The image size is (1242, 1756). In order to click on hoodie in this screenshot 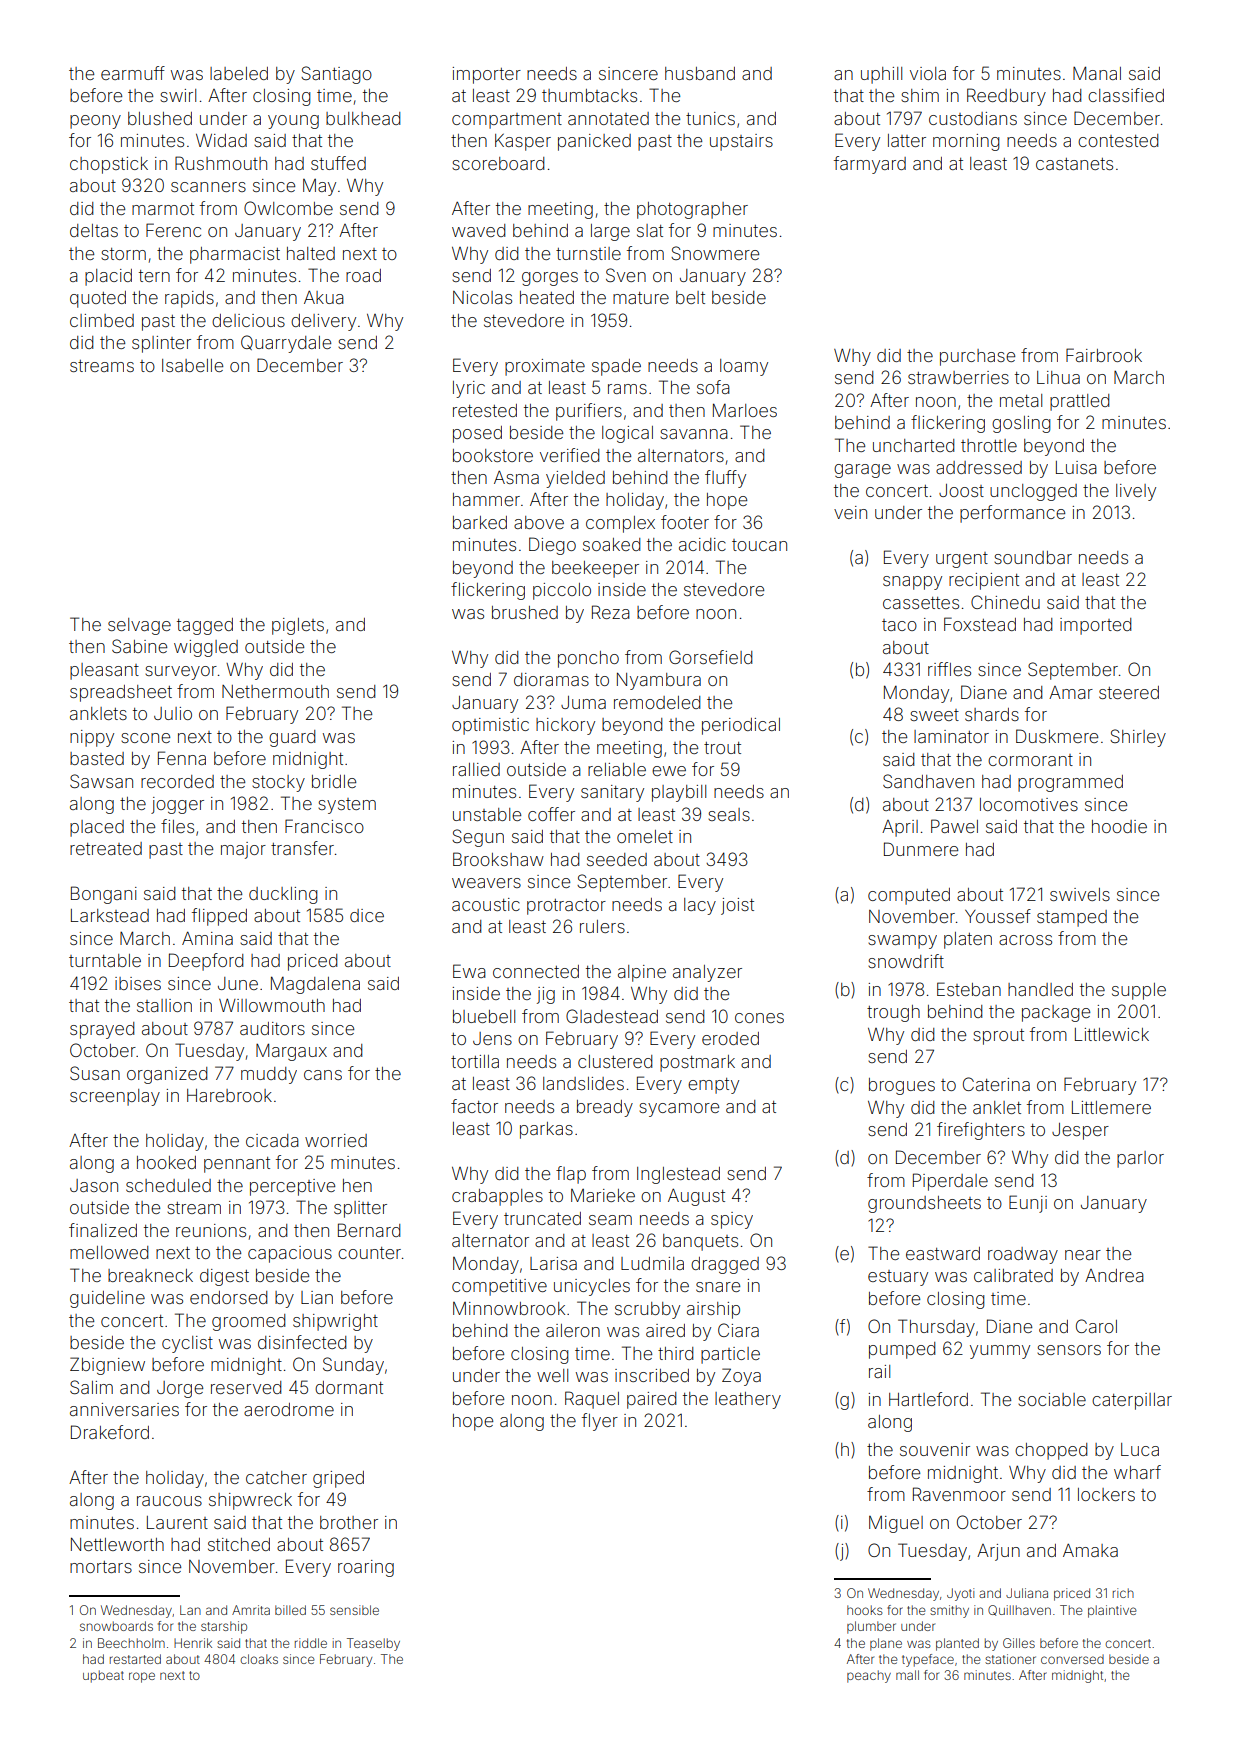, I will do `click(1119, 826)`.
